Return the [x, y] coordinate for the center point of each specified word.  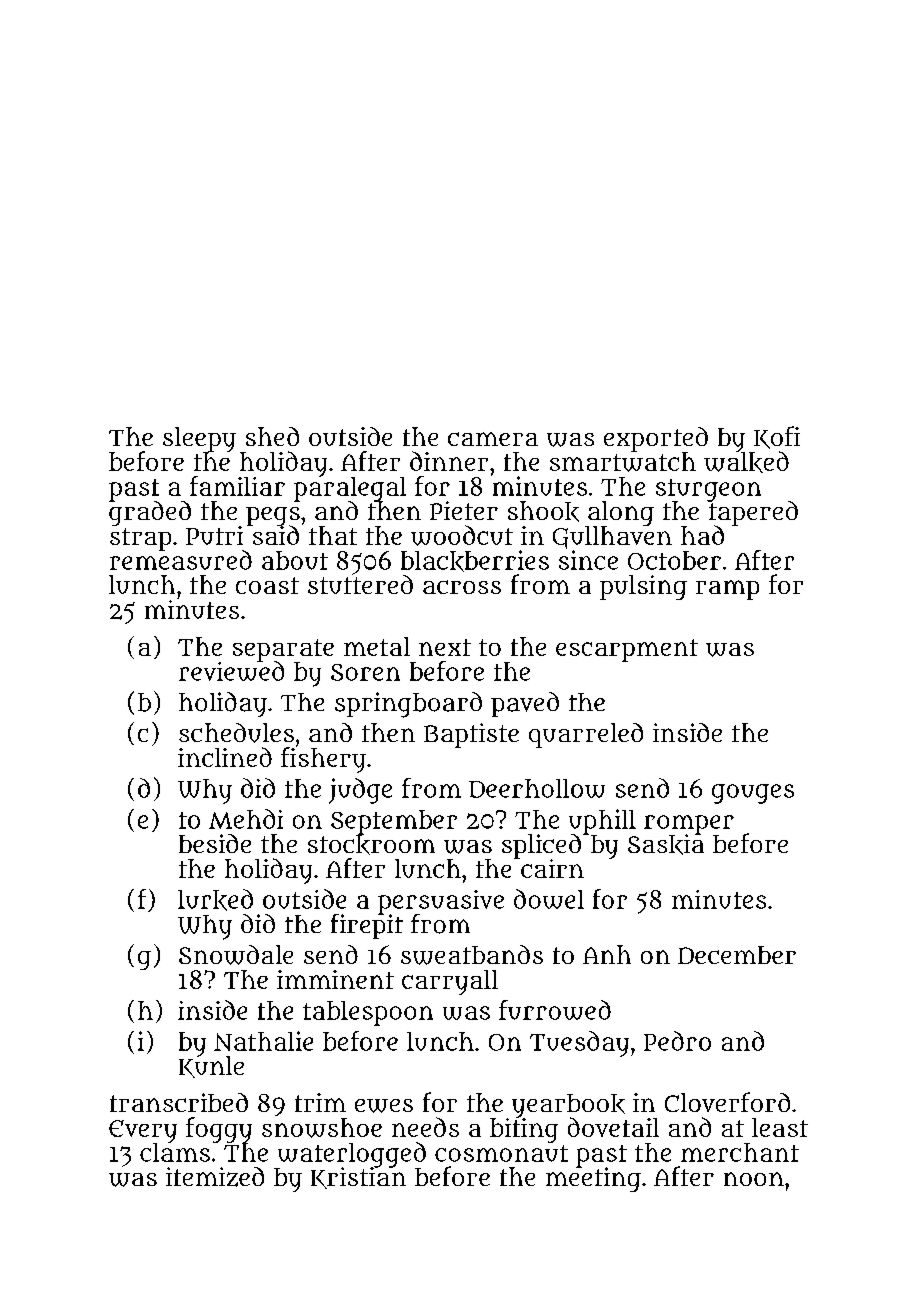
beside [215, 843]
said [276, 535]
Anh [607, 954]
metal [377, 646]
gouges [753, 794]
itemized [215, 1177]
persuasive [441, 902]
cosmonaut [501, 1153]
